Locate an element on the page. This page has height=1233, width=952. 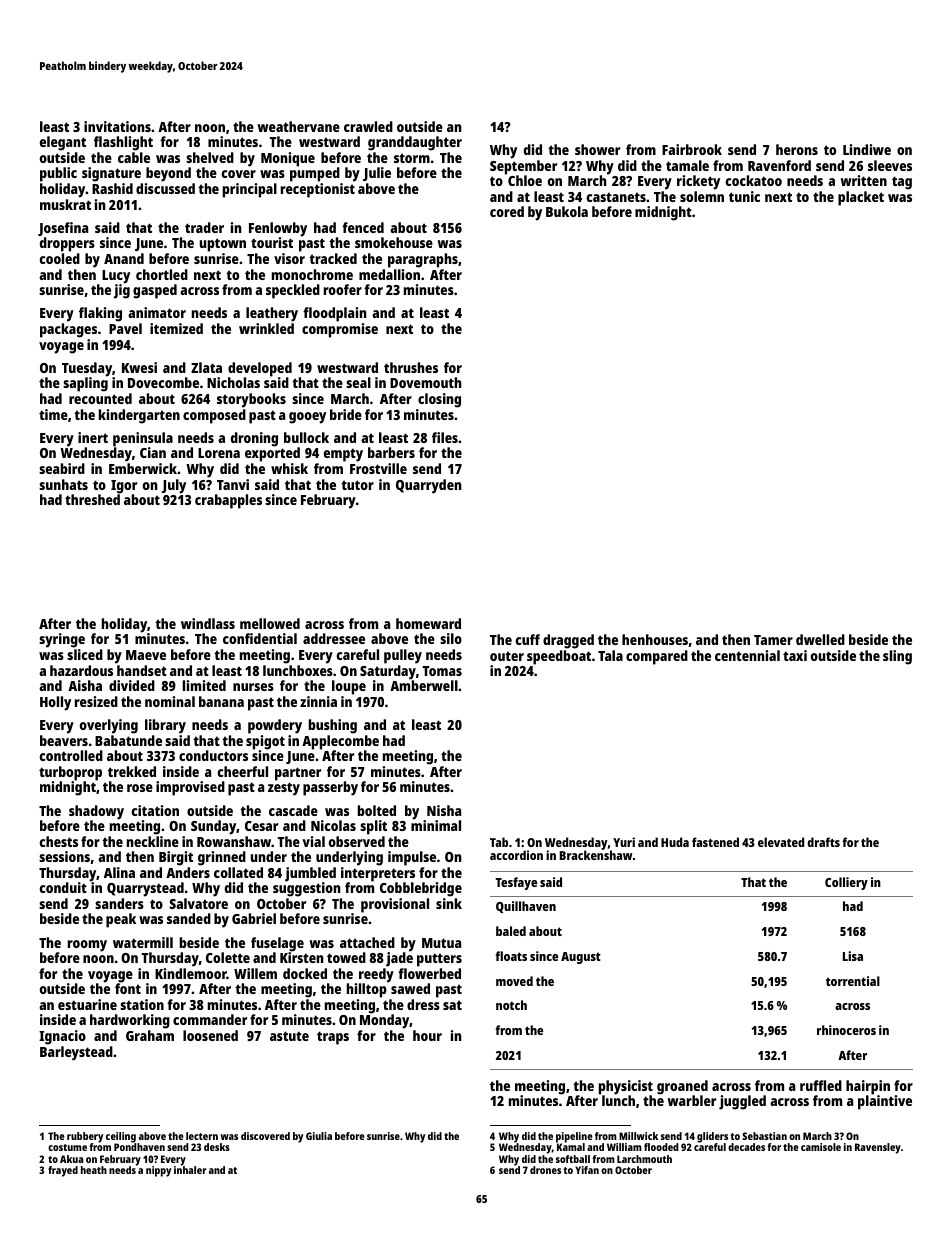
nippy is located at coordinates (158, 1171).
